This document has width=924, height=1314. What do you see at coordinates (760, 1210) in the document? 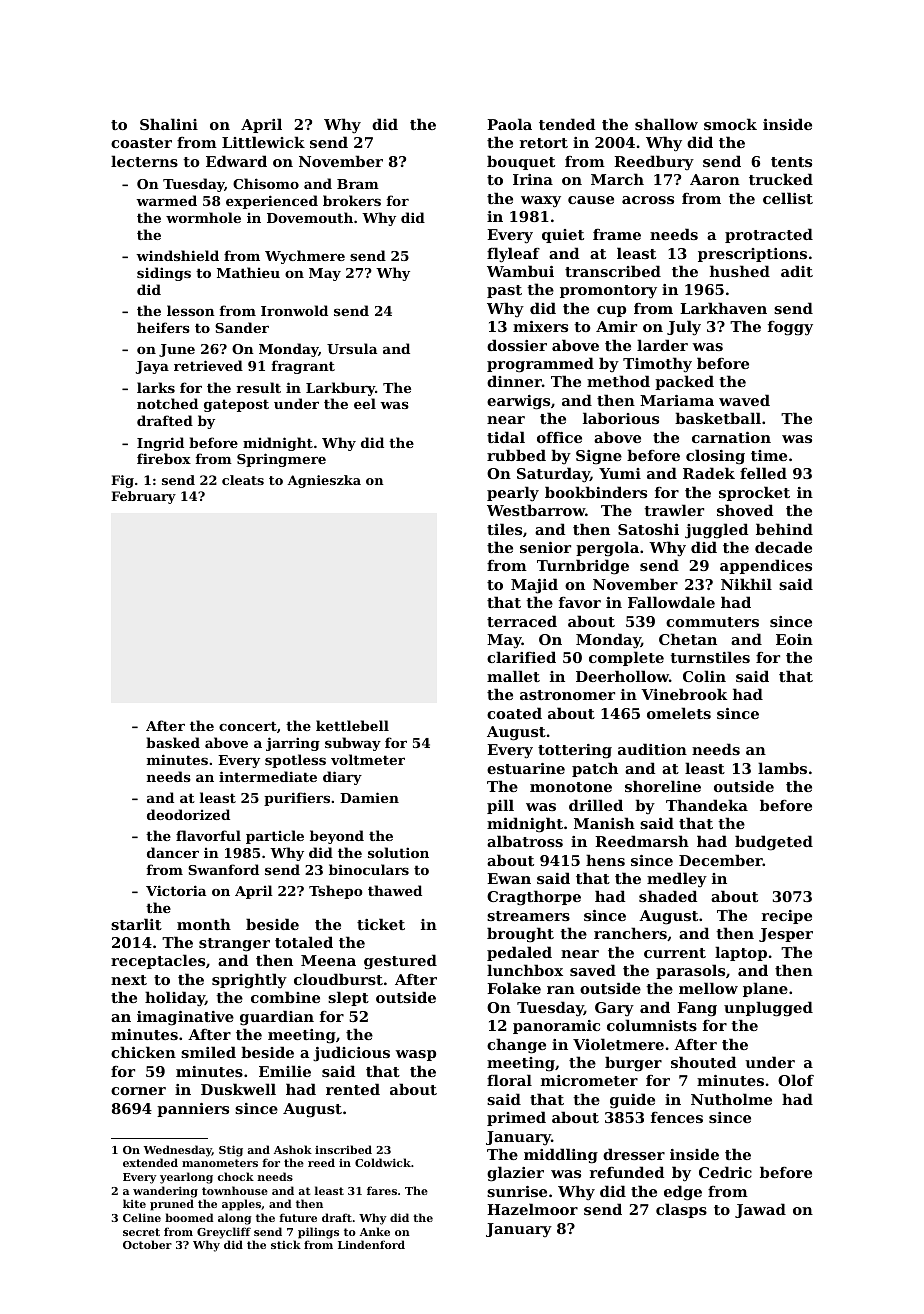
I see `Jawad` at bounding box center [760, 1210].
